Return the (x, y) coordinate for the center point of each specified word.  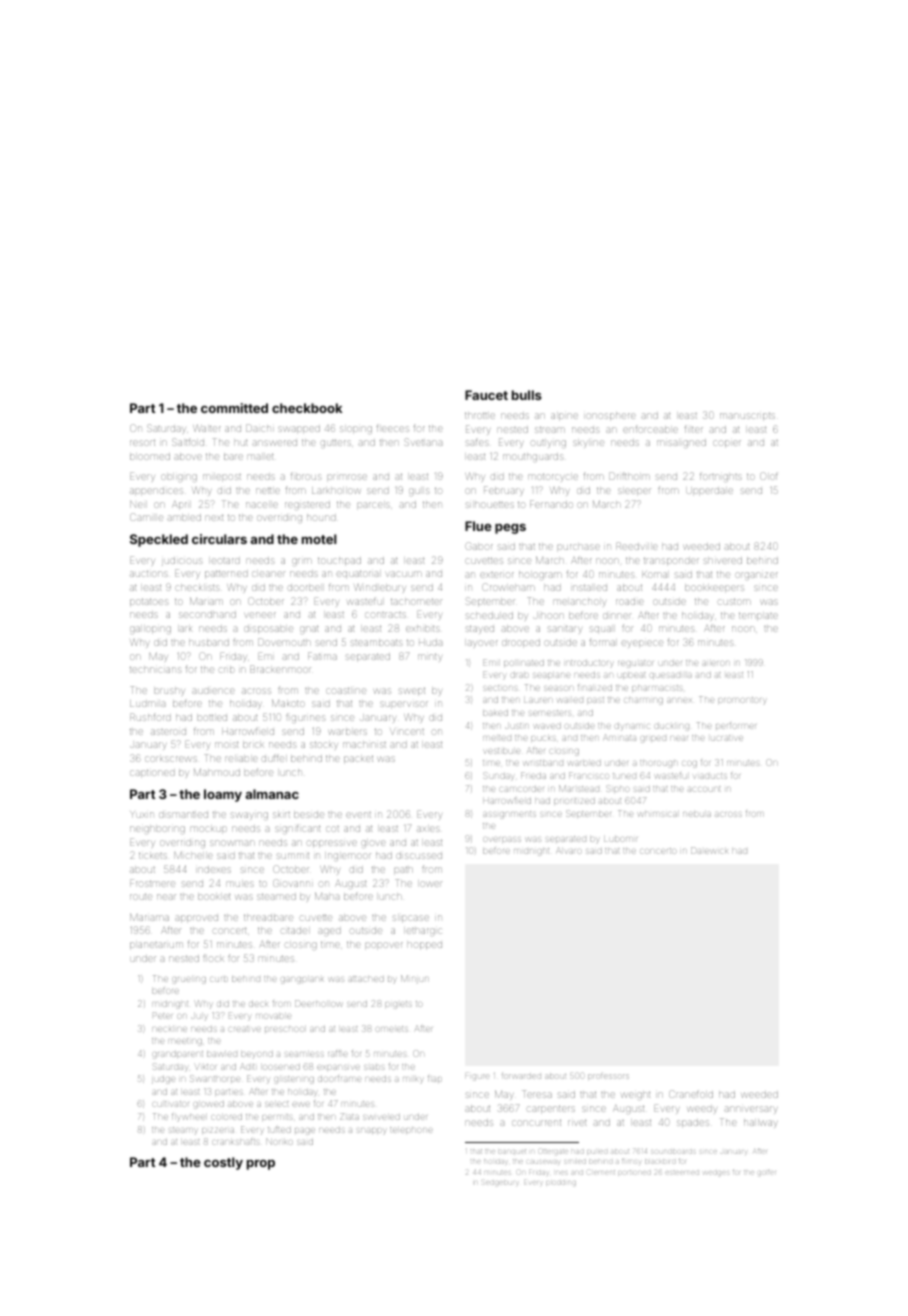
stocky (324, 745)
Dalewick (709, 850)
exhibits (423, 628)
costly (223, 1163)
